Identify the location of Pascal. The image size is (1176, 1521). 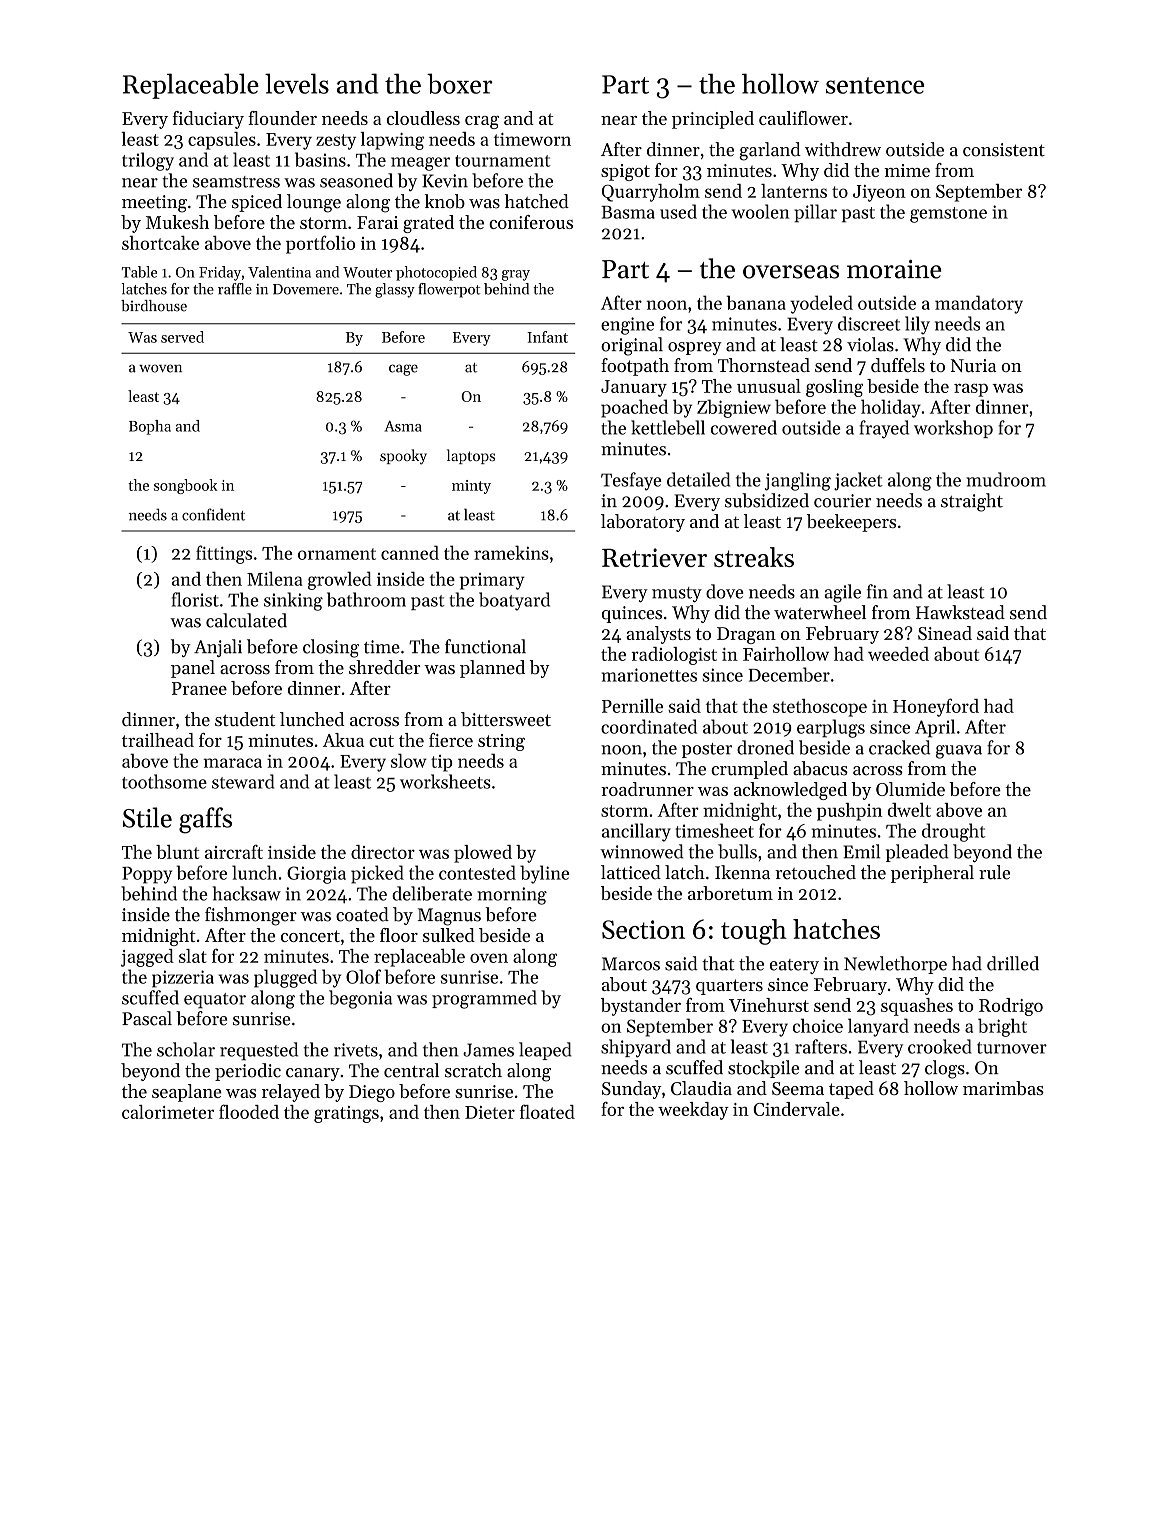
(147, 1018).
